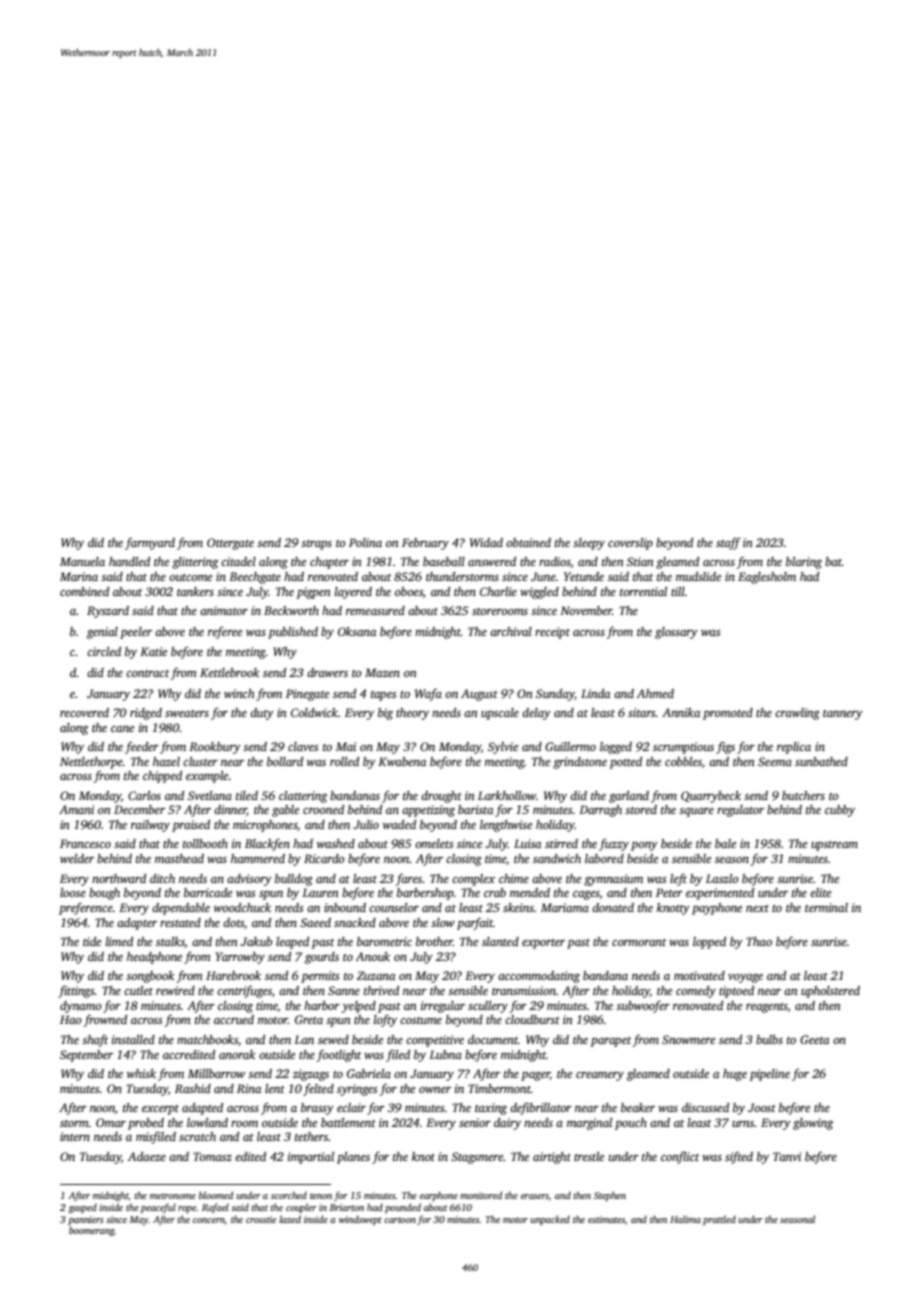 The image size is (924, 1308). Describe the element at coordinates (834, 846) in the image. I see `upstream` at that location.
